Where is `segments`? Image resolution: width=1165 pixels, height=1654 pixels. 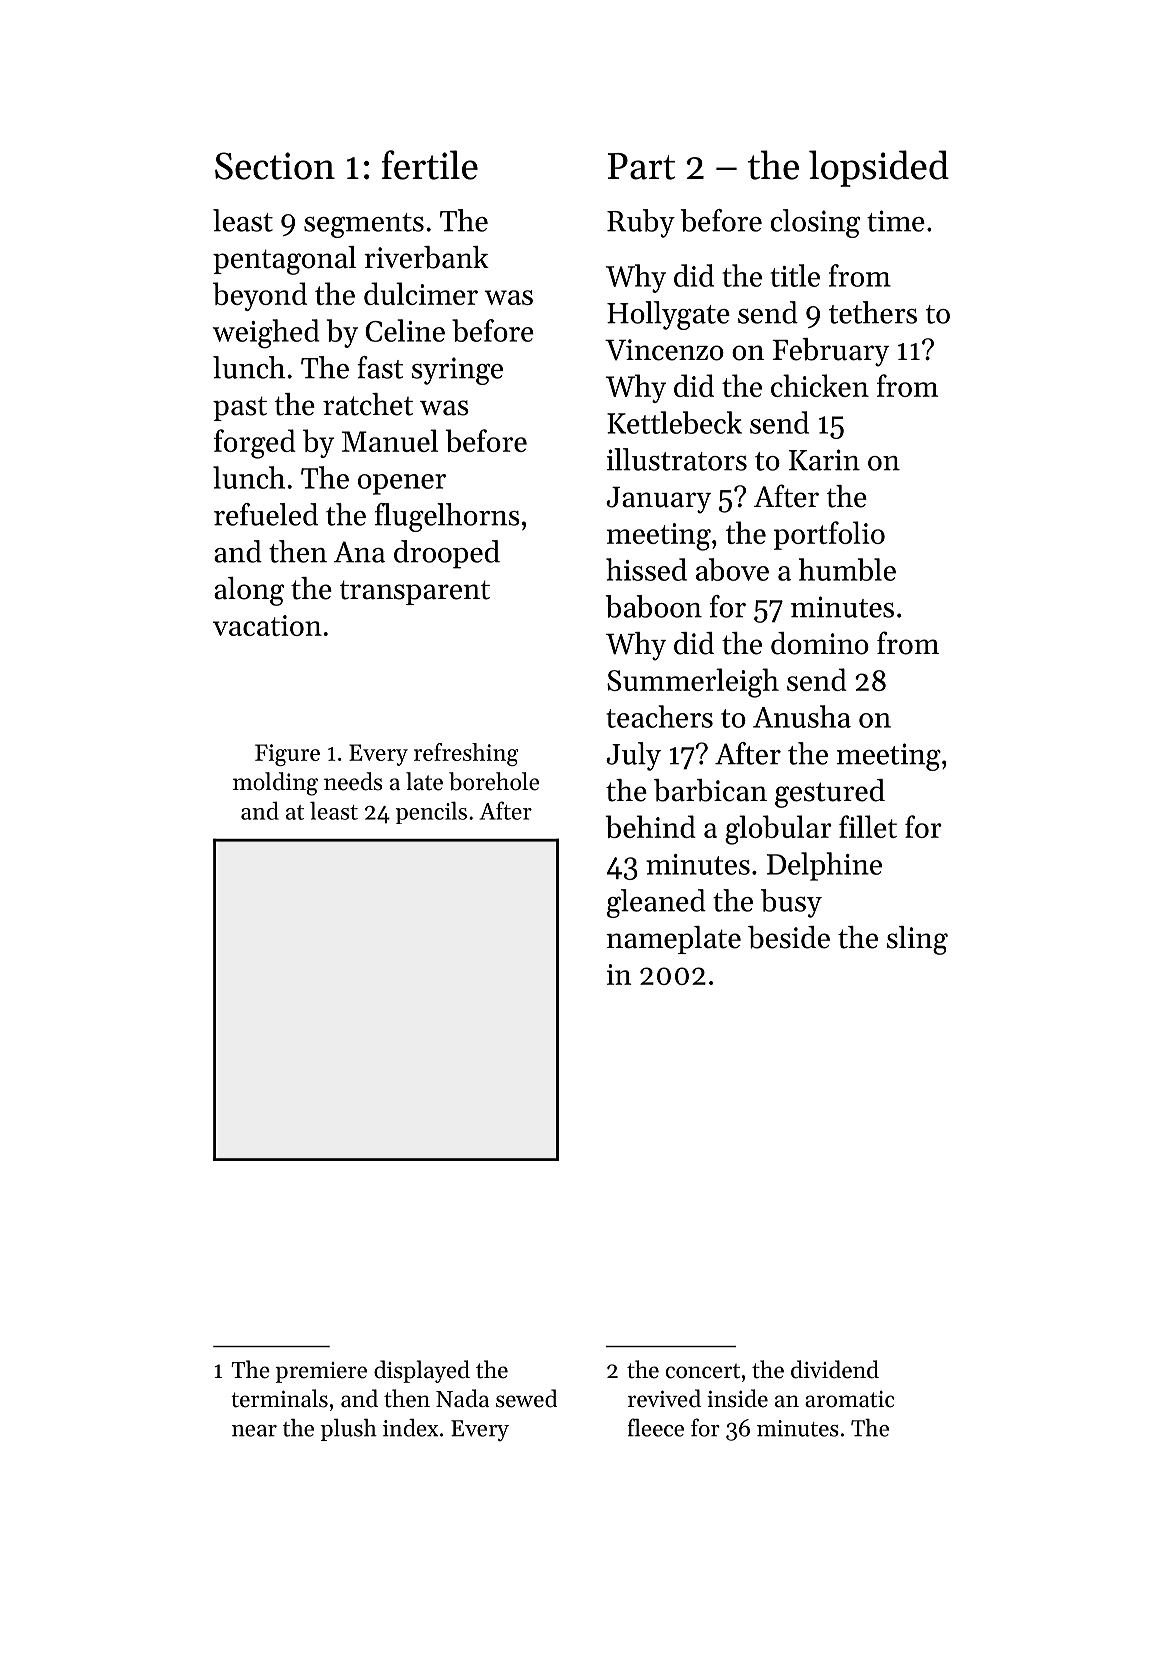
segments is located at coordinates (364, 225).
